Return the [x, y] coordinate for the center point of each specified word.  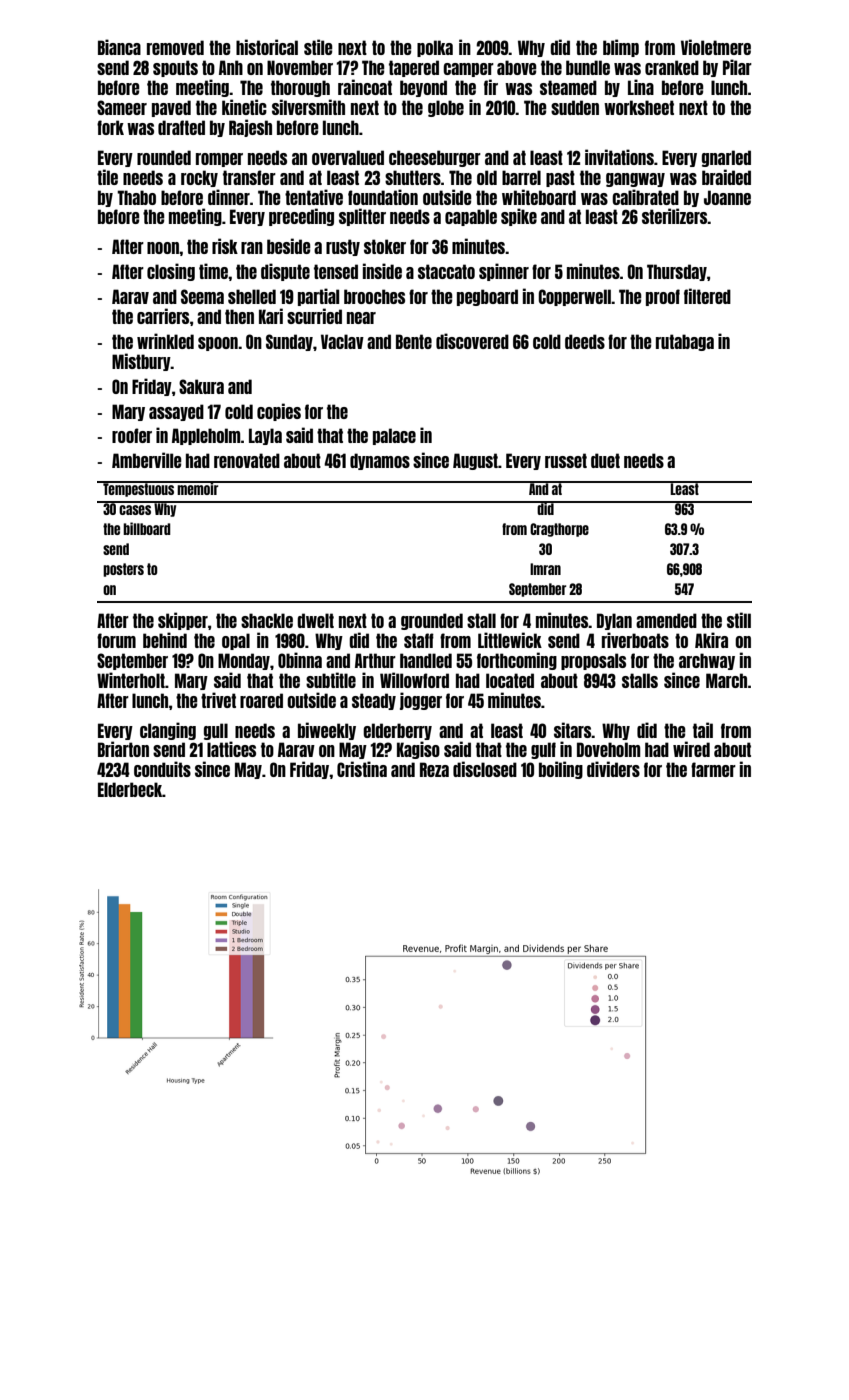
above [517, 67]
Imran [545, 569]
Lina [641, 87]
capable [471, 217]
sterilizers [675, 216]
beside [289, 246]
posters [123, 570]
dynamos [380, 461]
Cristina [362, 769]
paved [171, 108]
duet [605, 460]
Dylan [614, 621]
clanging [168, 731]
